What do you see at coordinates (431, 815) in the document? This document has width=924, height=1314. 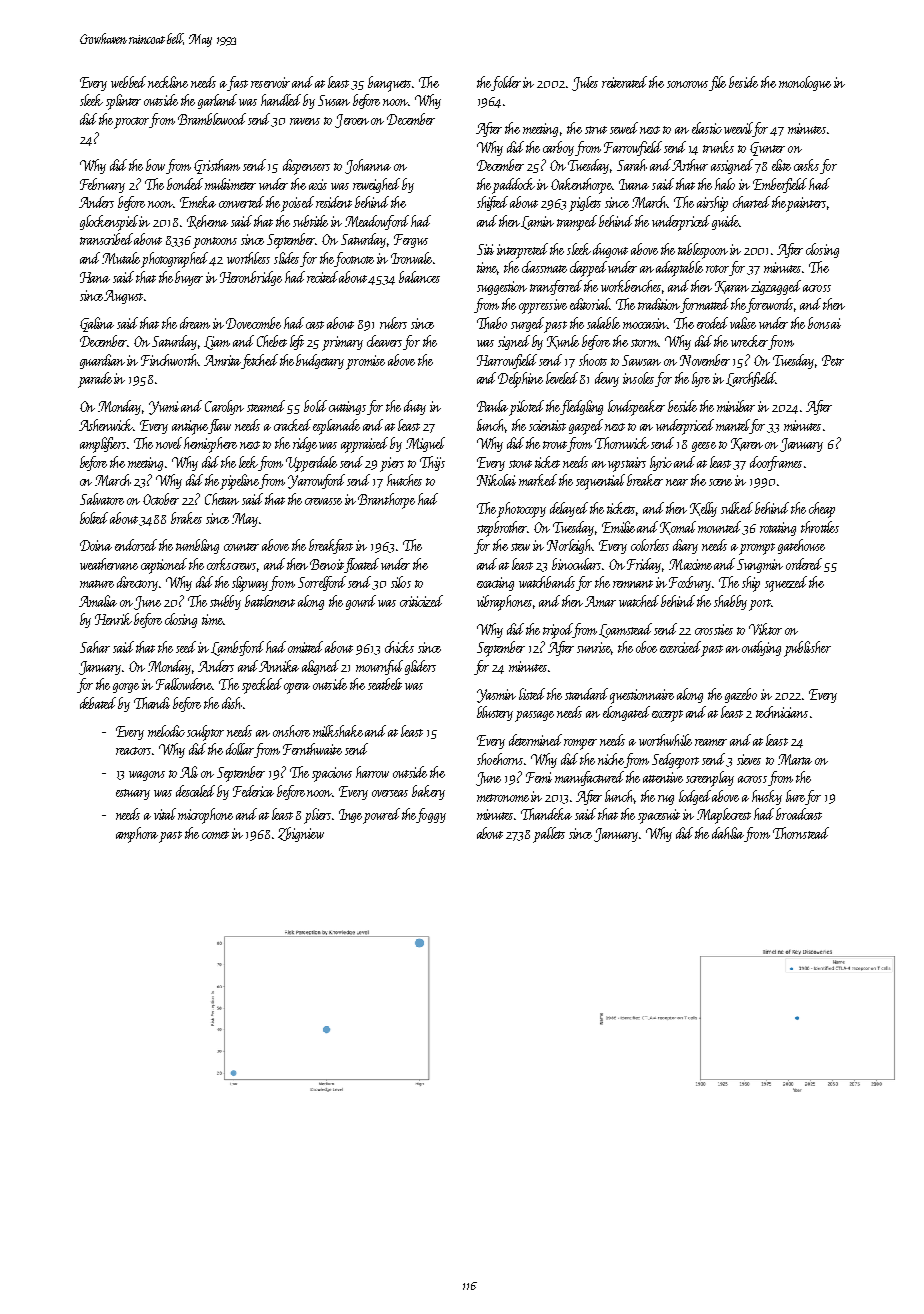 I see `foggy` at bounding box center [431, 815].
